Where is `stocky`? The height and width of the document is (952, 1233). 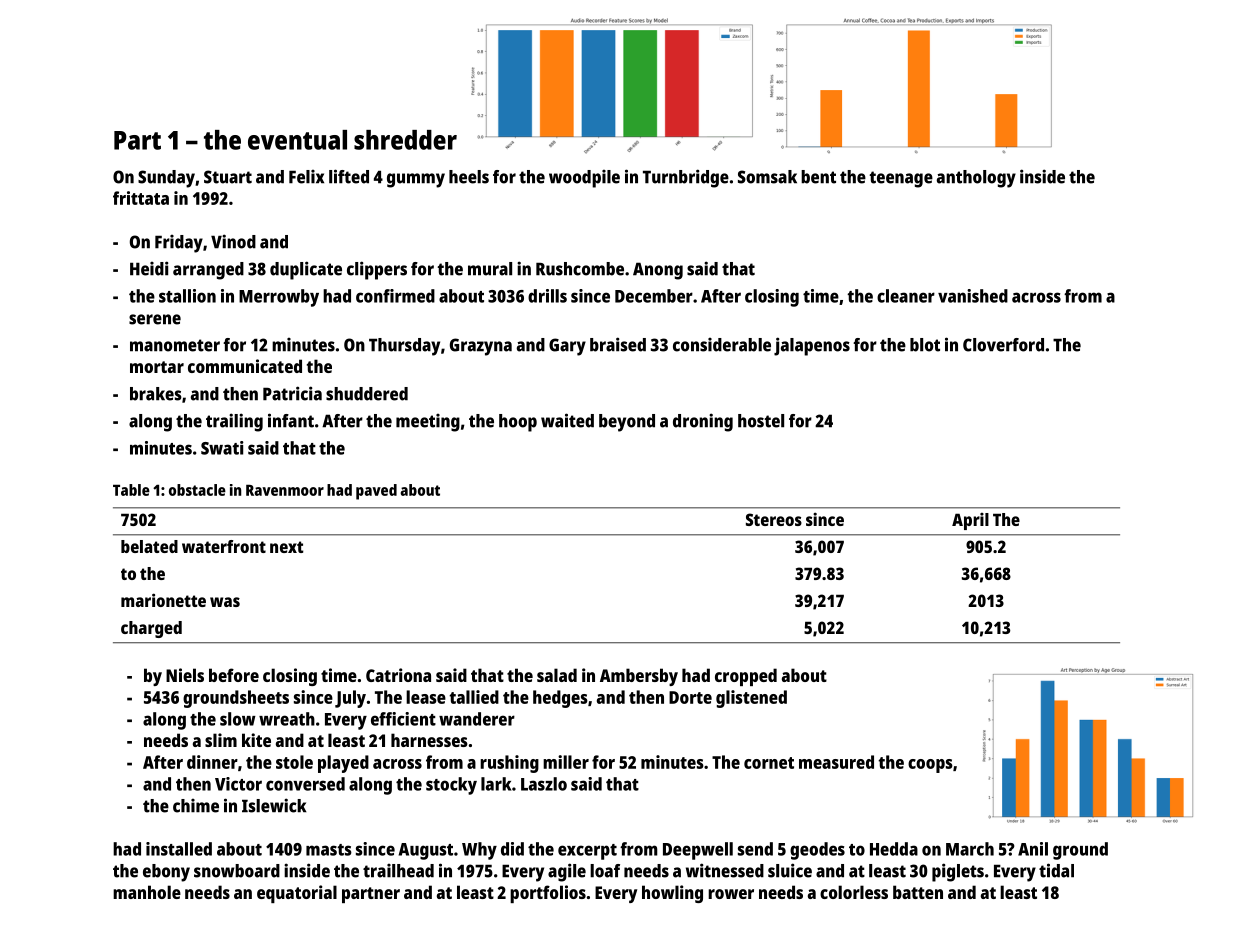 stocky is located at coordinates (451, 786).
